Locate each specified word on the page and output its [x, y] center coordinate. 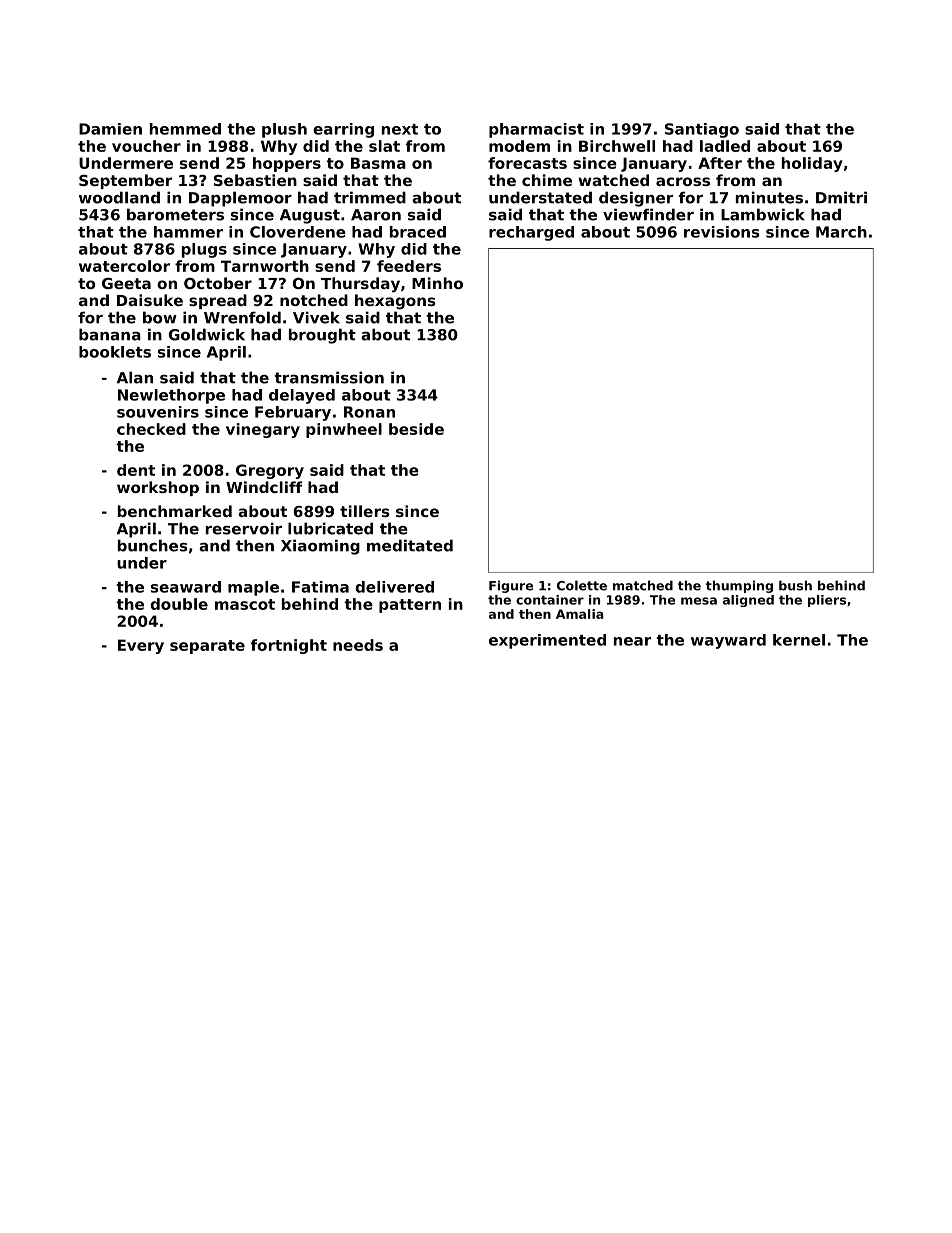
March [841, 232]
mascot [245, 604]
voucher [146, 146]
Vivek [316, 317]
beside [416, 429]
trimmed [370, 197]
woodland [119, 197]
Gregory [270, 471]
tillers [365, 511]
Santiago [702, 130]
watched [613, 180]
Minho [437, 283]
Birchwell [617, 146]
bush [795, 585]
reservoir [244, 528]
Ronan [369, 412]
